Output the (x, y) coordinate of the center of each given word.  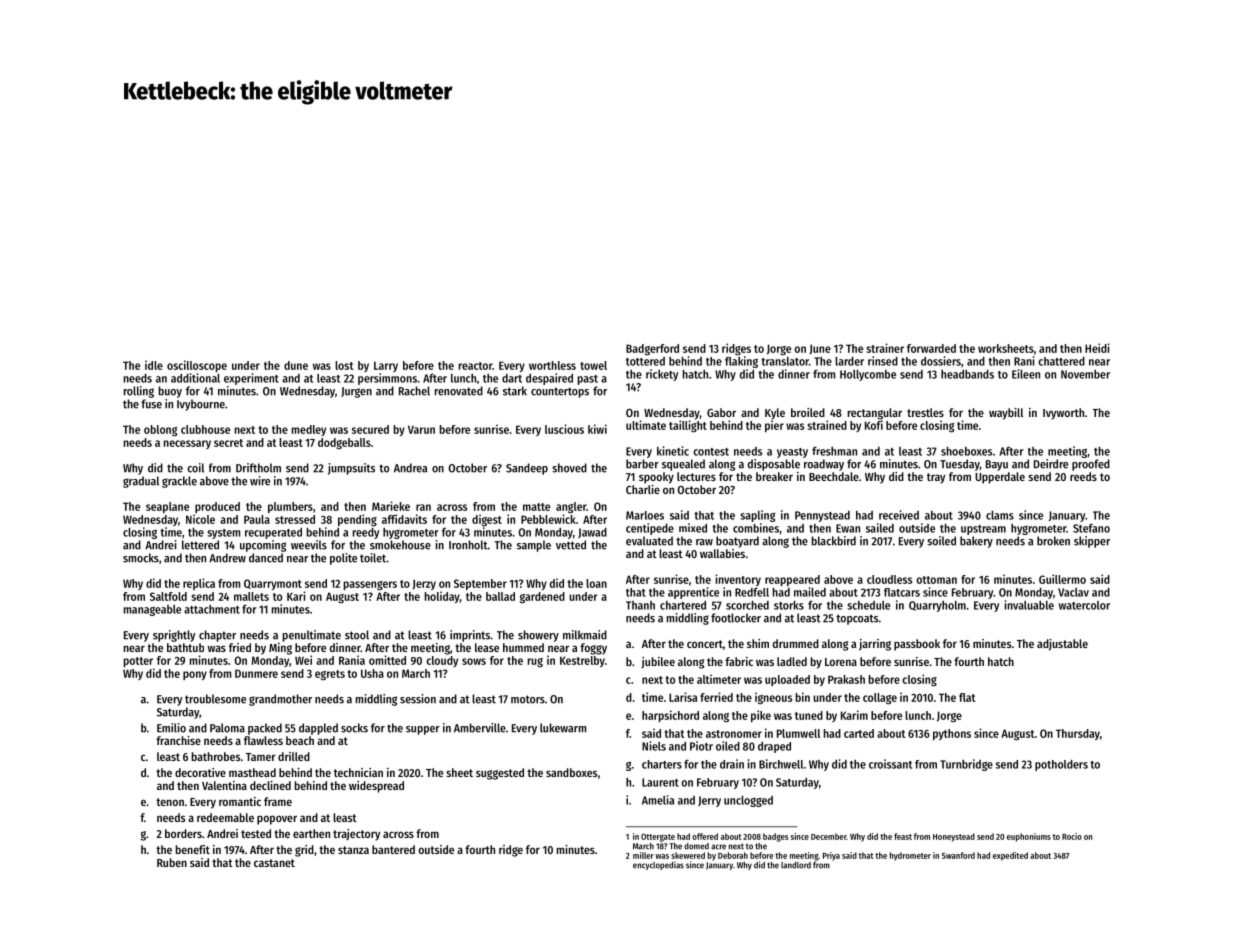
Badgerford (652, 349)
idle (154, 365)
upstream (983, 530)
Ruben (172, 862)
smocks (141, 558)
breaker (774, 476)
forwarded (931, 348)
